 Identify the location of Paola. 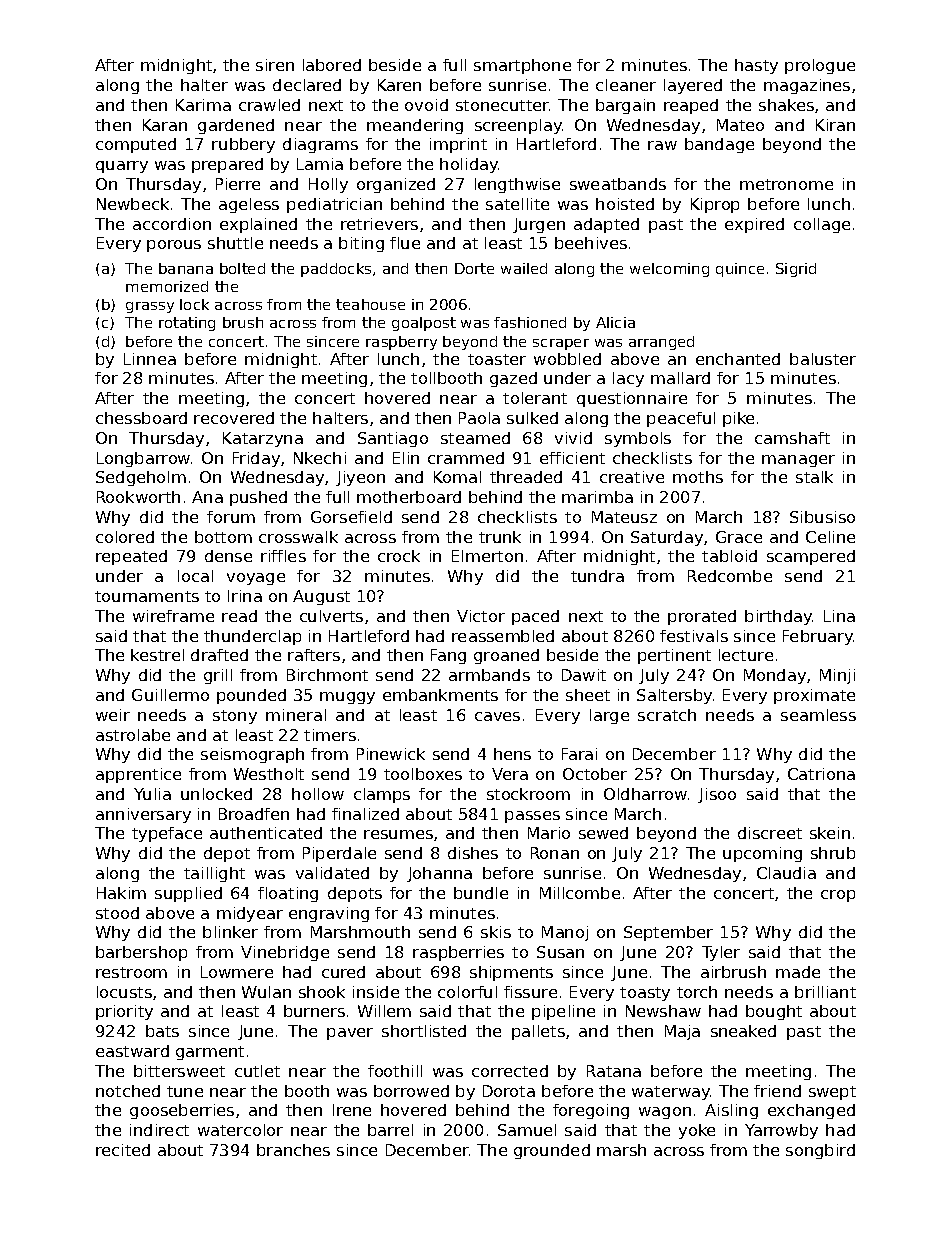
(479, 418).
